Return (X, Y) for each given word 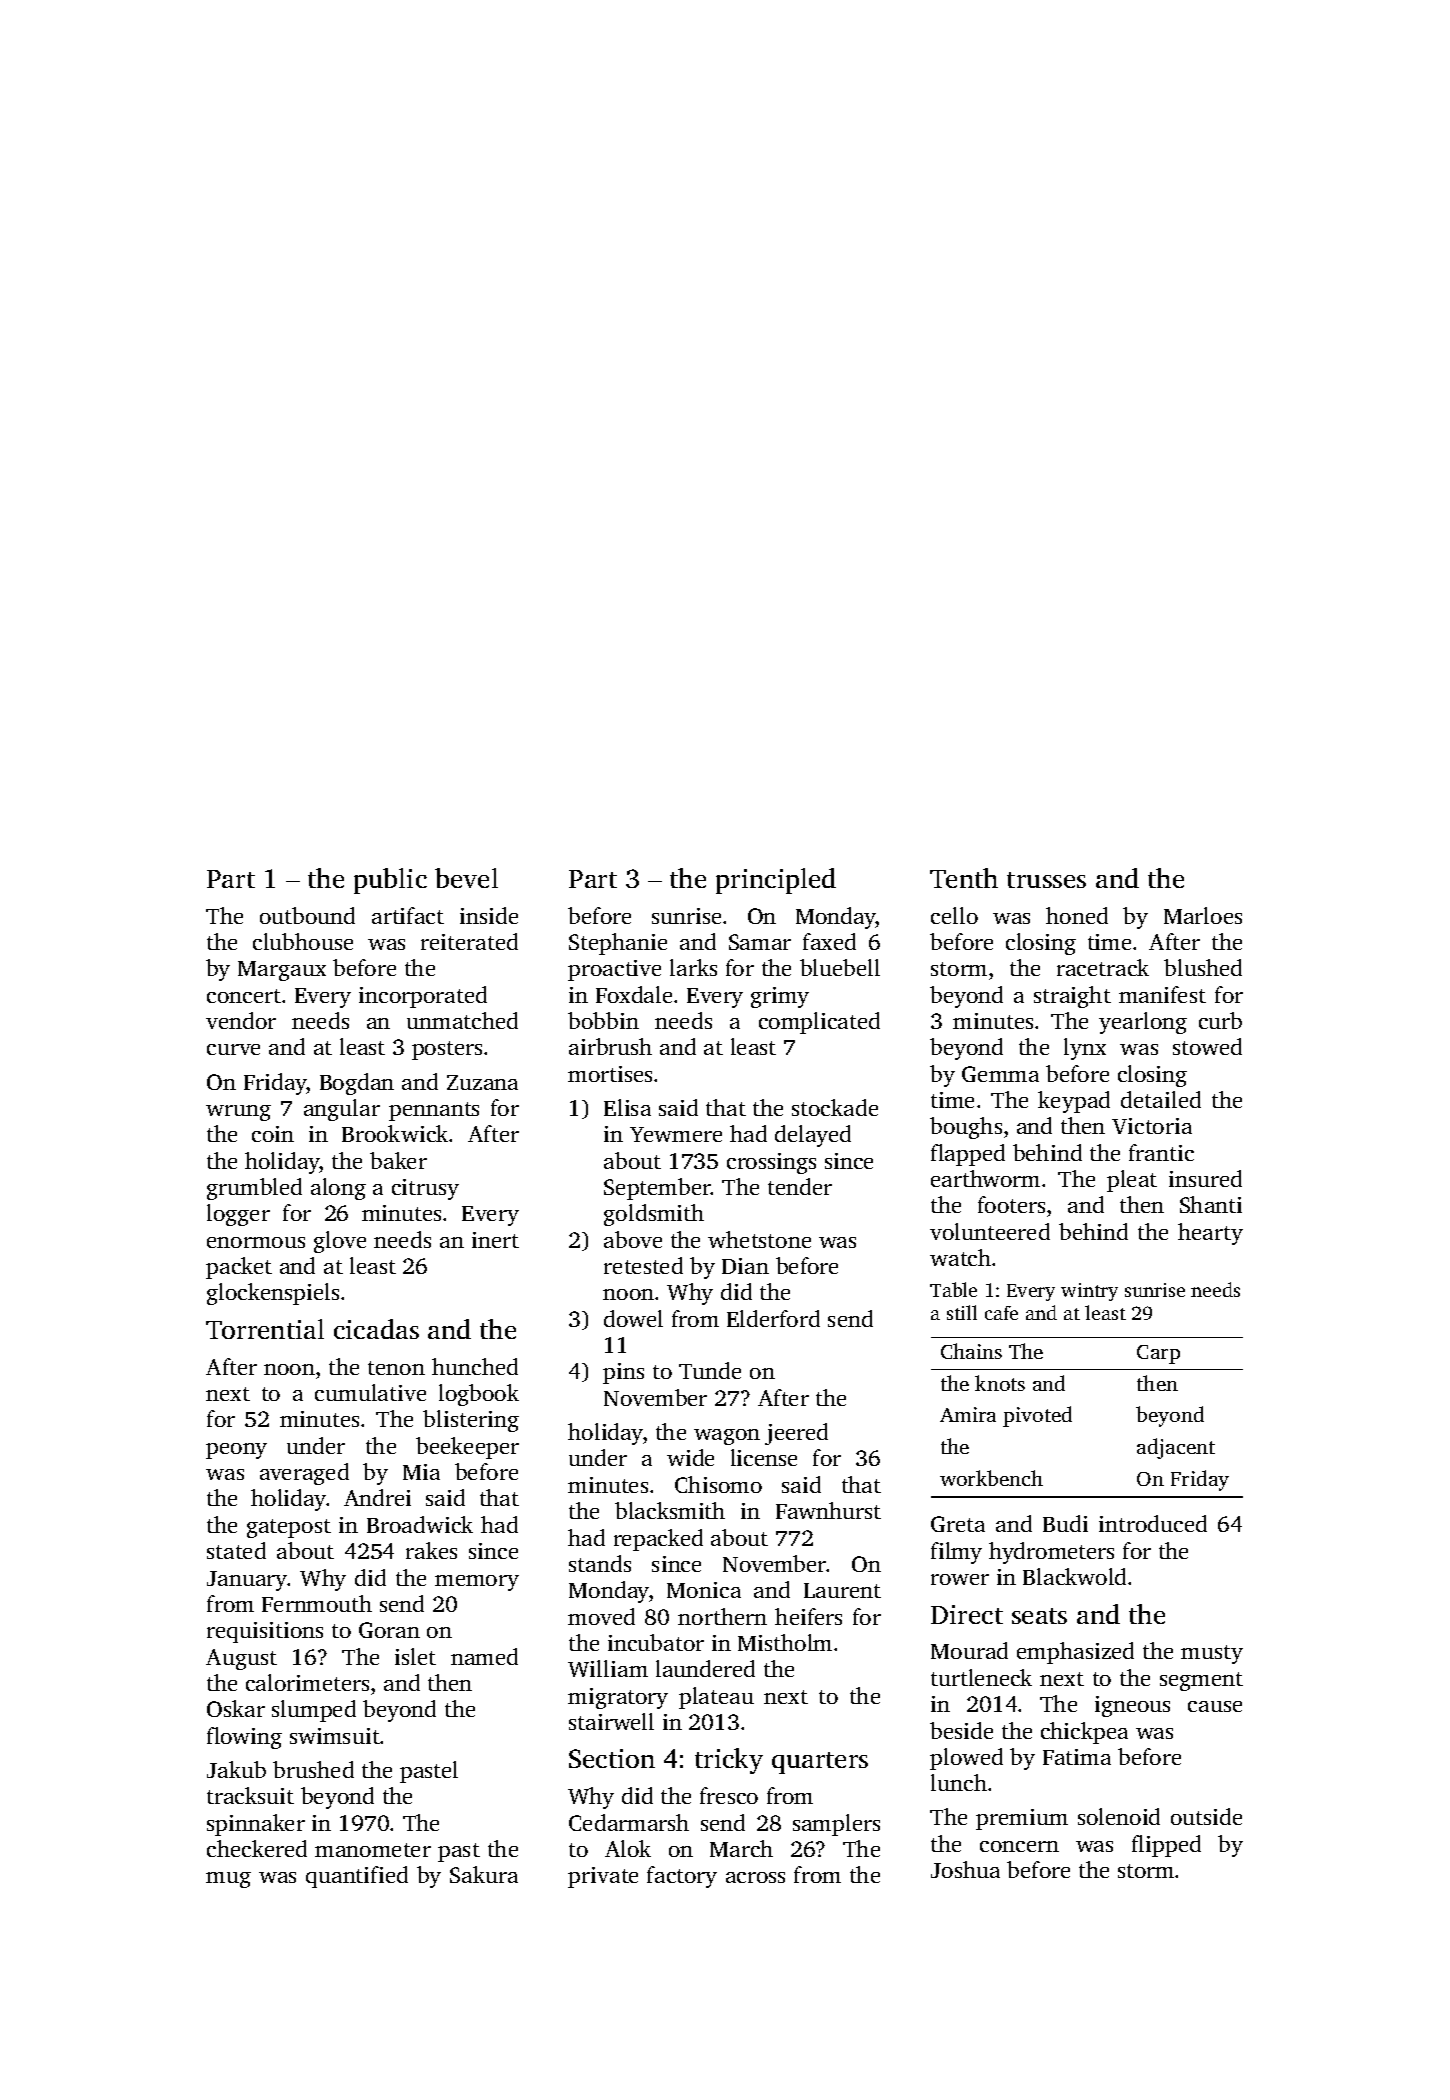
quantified (357, 1877)
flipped (1166, 1846)
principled (776, 881)
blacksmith (670, 1510)
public (390, 881)
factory (682, 1877)
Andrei (377, 1497)
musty (1212, 1654)
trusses (1046, 880)
